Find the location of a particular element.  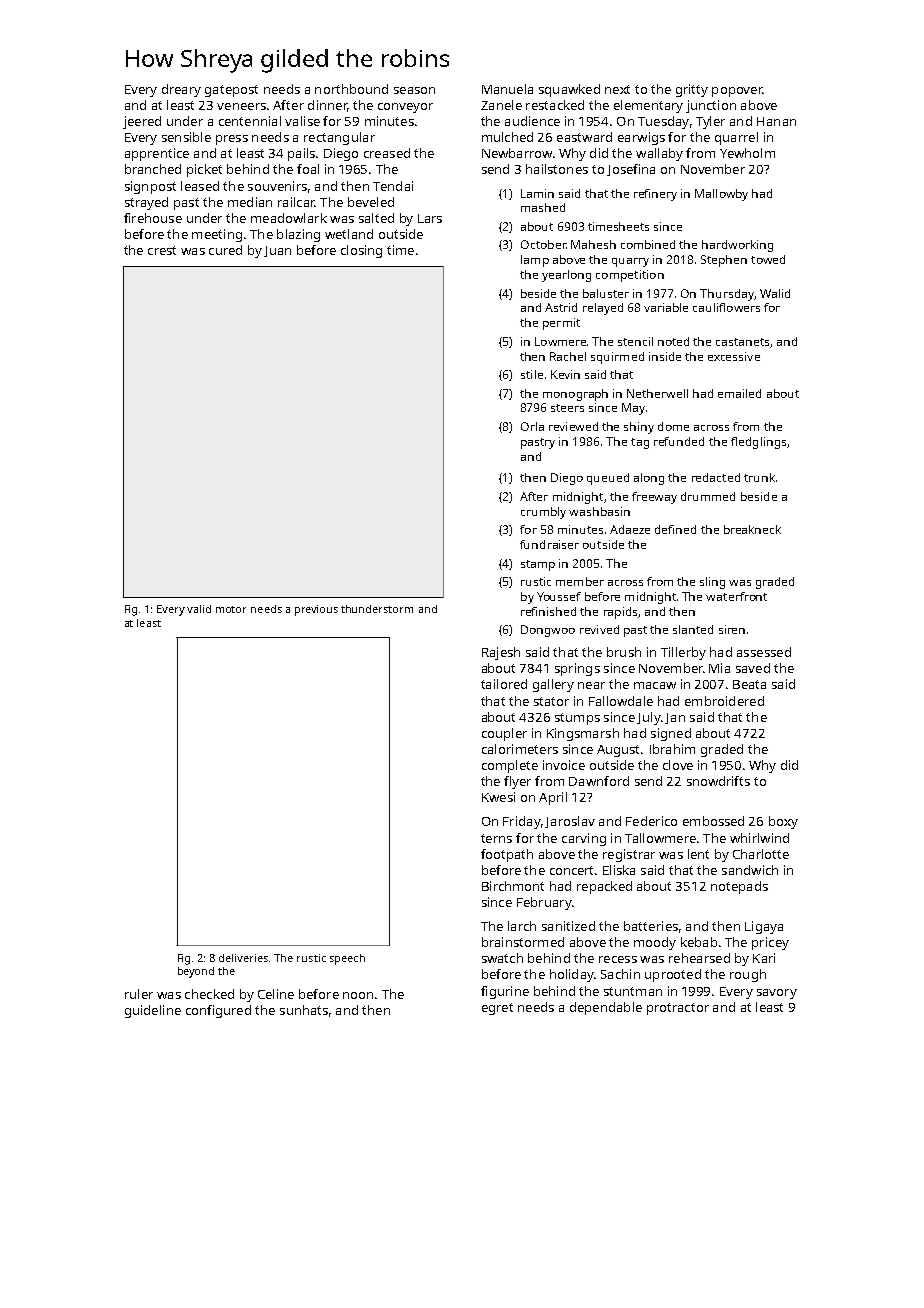

configured is located at coordinates (218, 1011).
